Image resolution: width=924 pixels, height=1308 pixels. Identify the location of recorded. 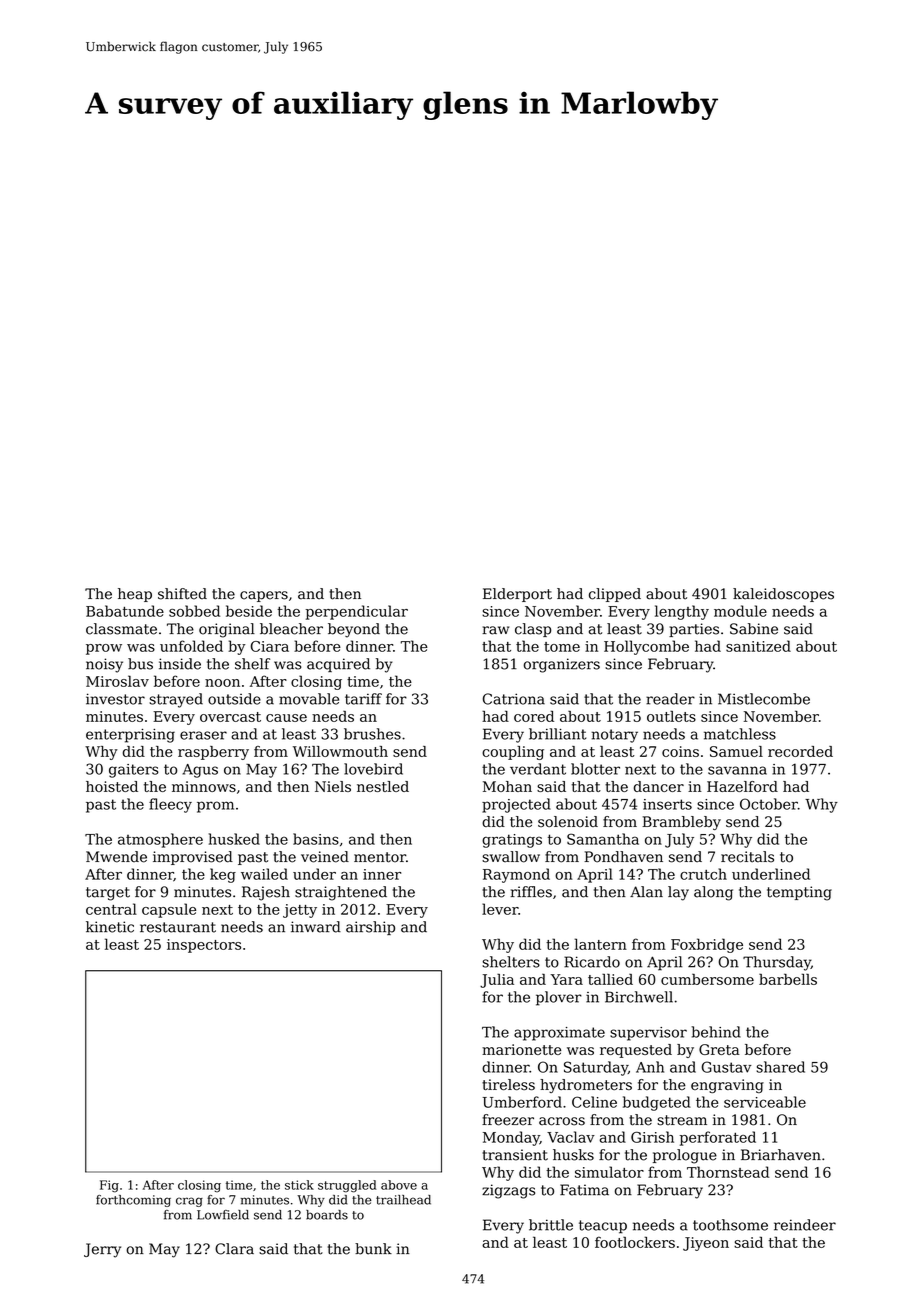
(800, 751).
